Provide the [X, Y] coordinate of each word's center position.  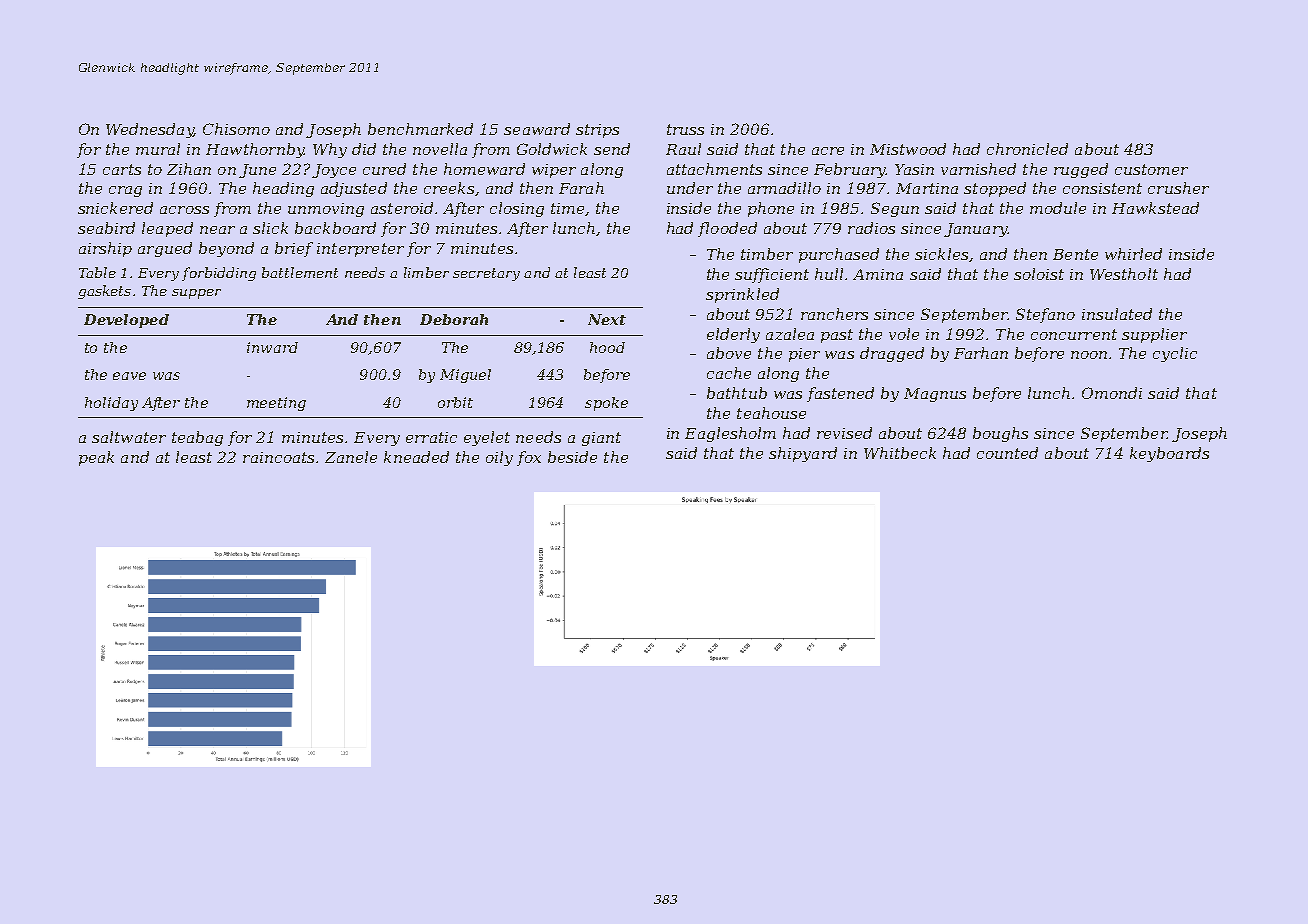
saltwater [129, 437]
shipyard [803, 454]
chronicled [1027, 149]
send [612, 149]
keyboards [1169, 454]
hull [829, 274]
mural [158, 149]
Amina [878, 274]
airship [105, 249]
